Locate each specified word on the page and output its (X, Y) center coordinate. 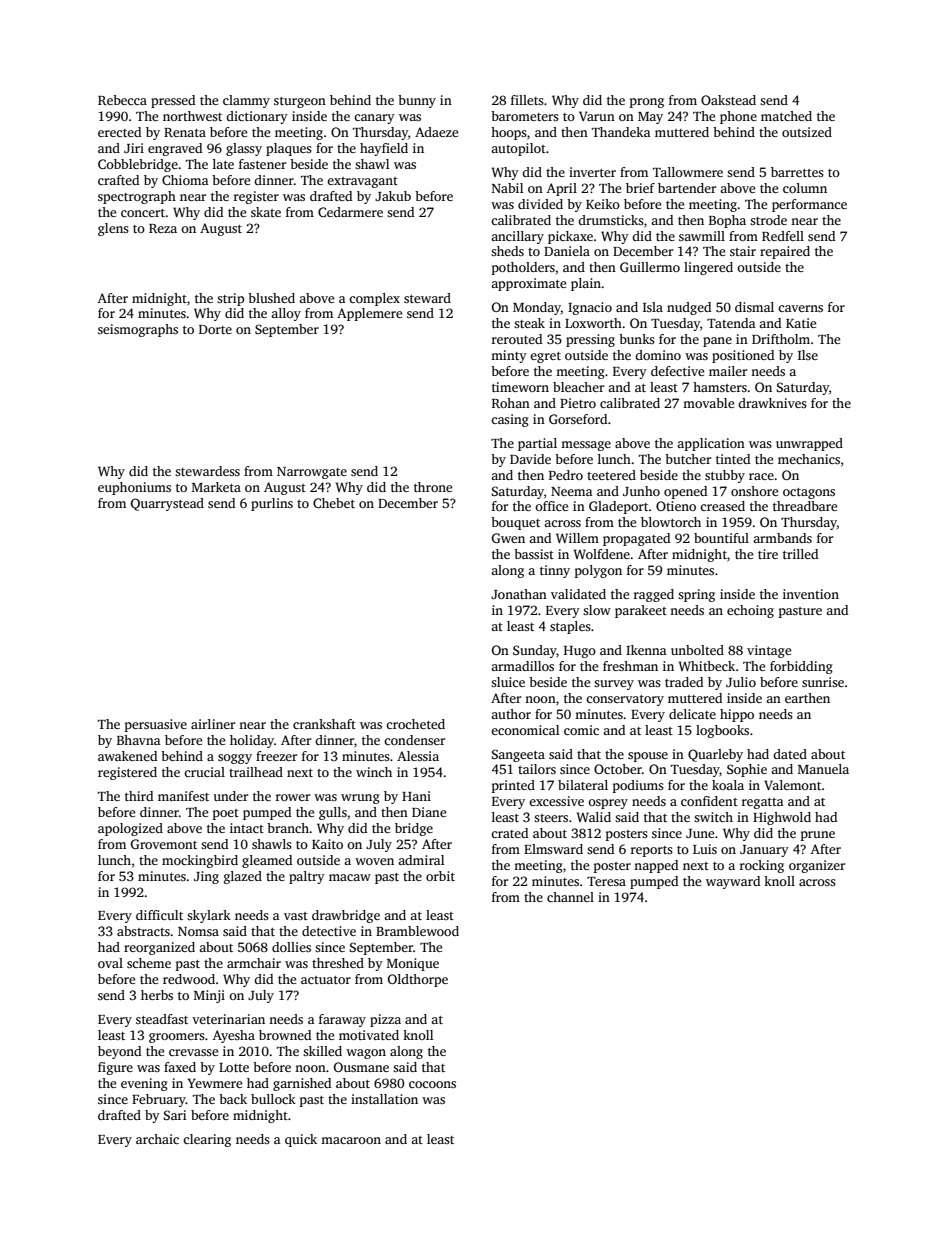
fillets (527, 100)
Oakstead (728, 100)
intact (247, 828)
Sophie (747, 770)
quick (301, 1140)
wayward (733, 882)
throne (433, 487)
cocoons (432, 1084)
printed (513, 786)
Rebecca (122, 100)
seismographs (138, 330)
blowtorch (671, 522)
